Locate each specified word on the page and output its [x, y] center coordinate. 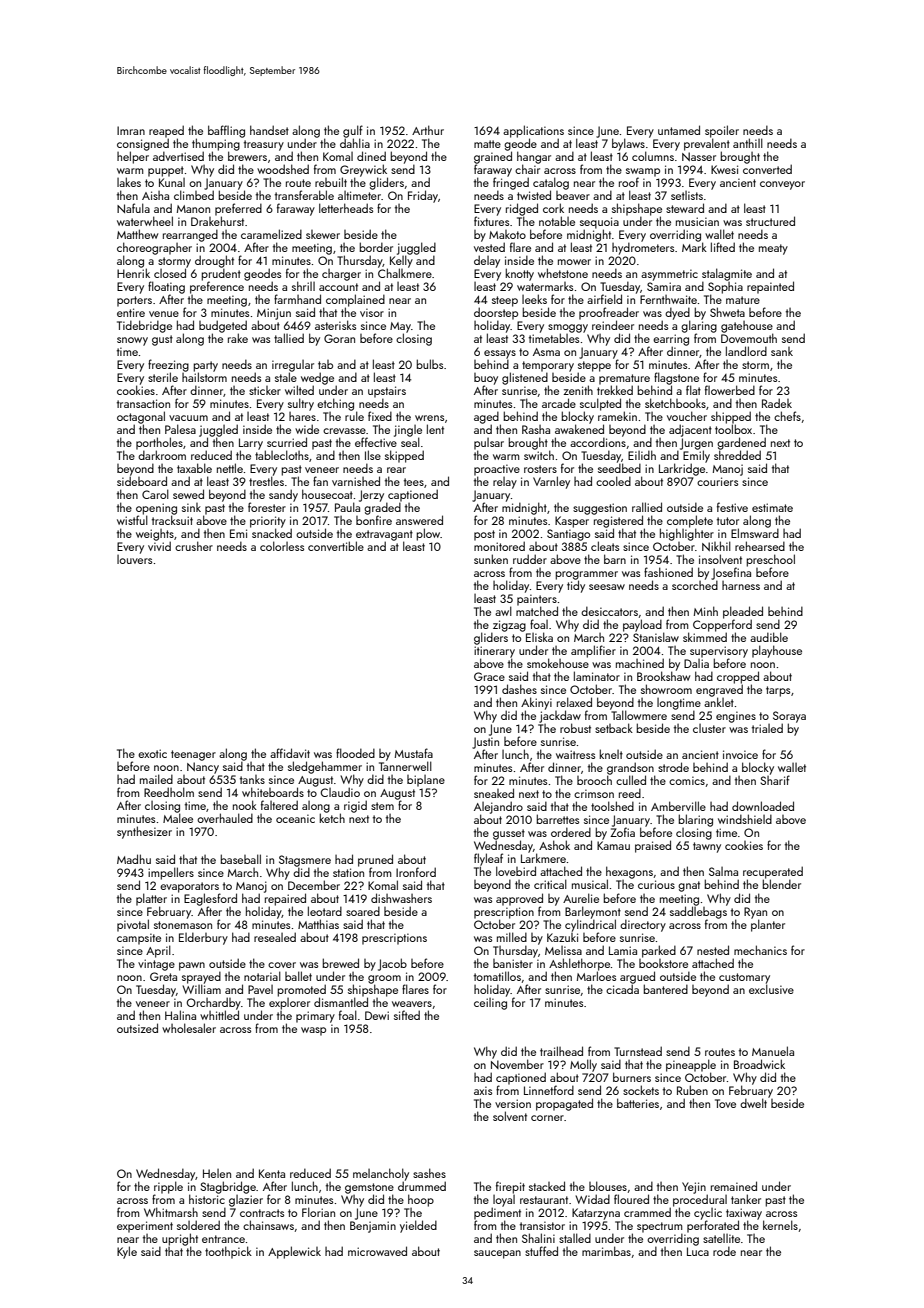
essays [500, 354]
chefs [787, 416]
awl [503, 611]
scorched [695, 585]
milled [512, 937]
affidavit [290, 753]
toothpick [228, 1252]
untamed [679, 130]
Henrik [133, 273]
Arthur [428, 130]
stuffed [541, 1251]
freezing [168, 366]
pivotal [133, 925]
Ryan [755, 913]
